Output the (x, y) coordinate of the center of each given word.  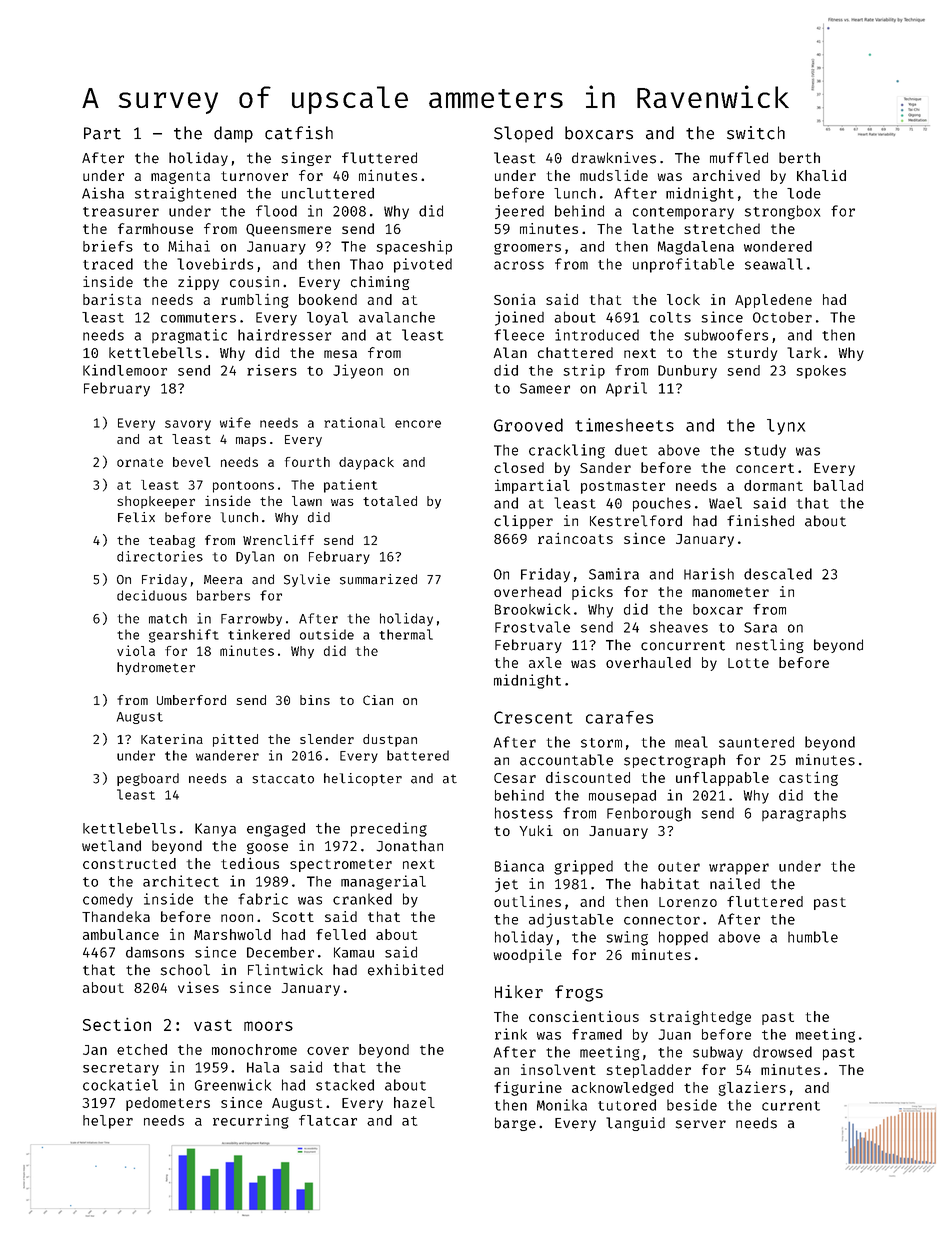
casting (808, 778)
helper (108, 1122)
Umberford (191, 700)
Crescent (533, 717)
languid (635, 1124)
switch (756, 133)
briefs (108, 246)
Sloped (523, 134)
